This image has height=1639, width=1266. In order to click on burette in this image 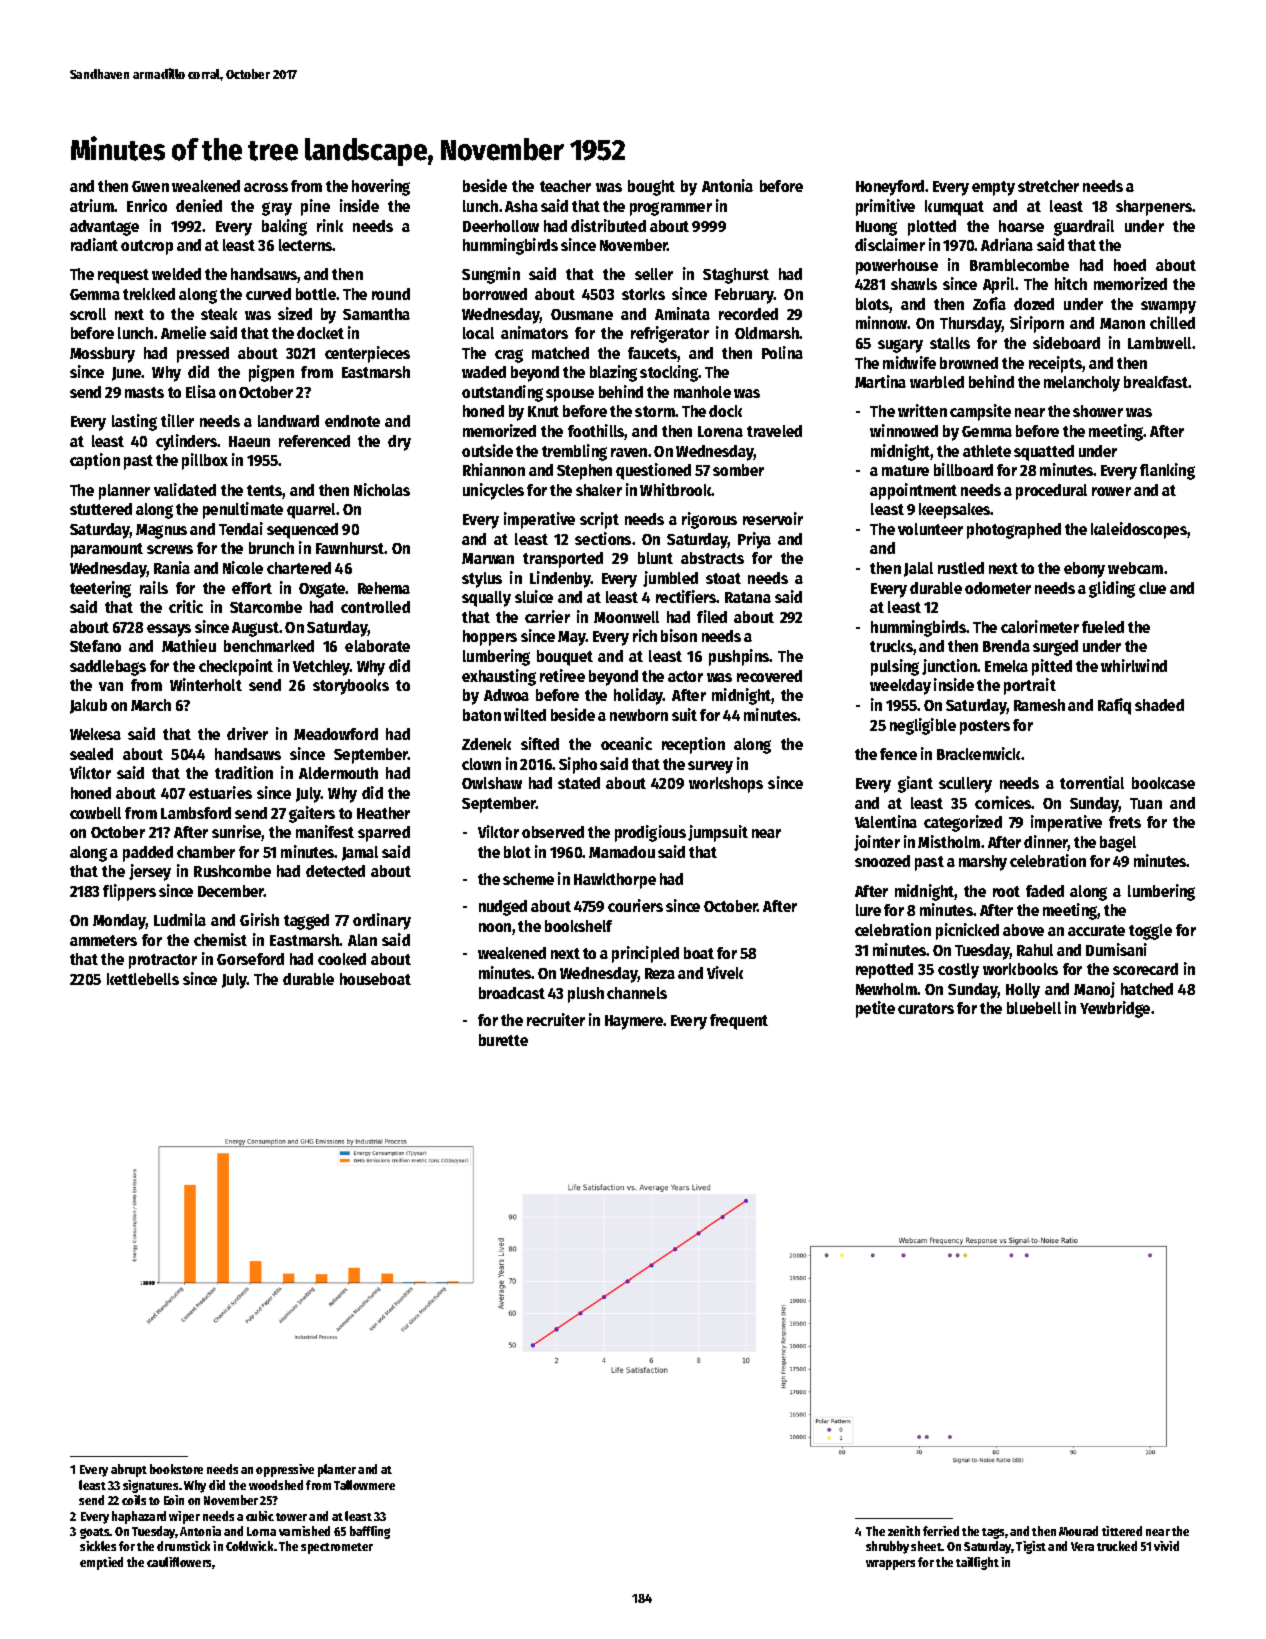, I will do `click(503, 1040)`.
